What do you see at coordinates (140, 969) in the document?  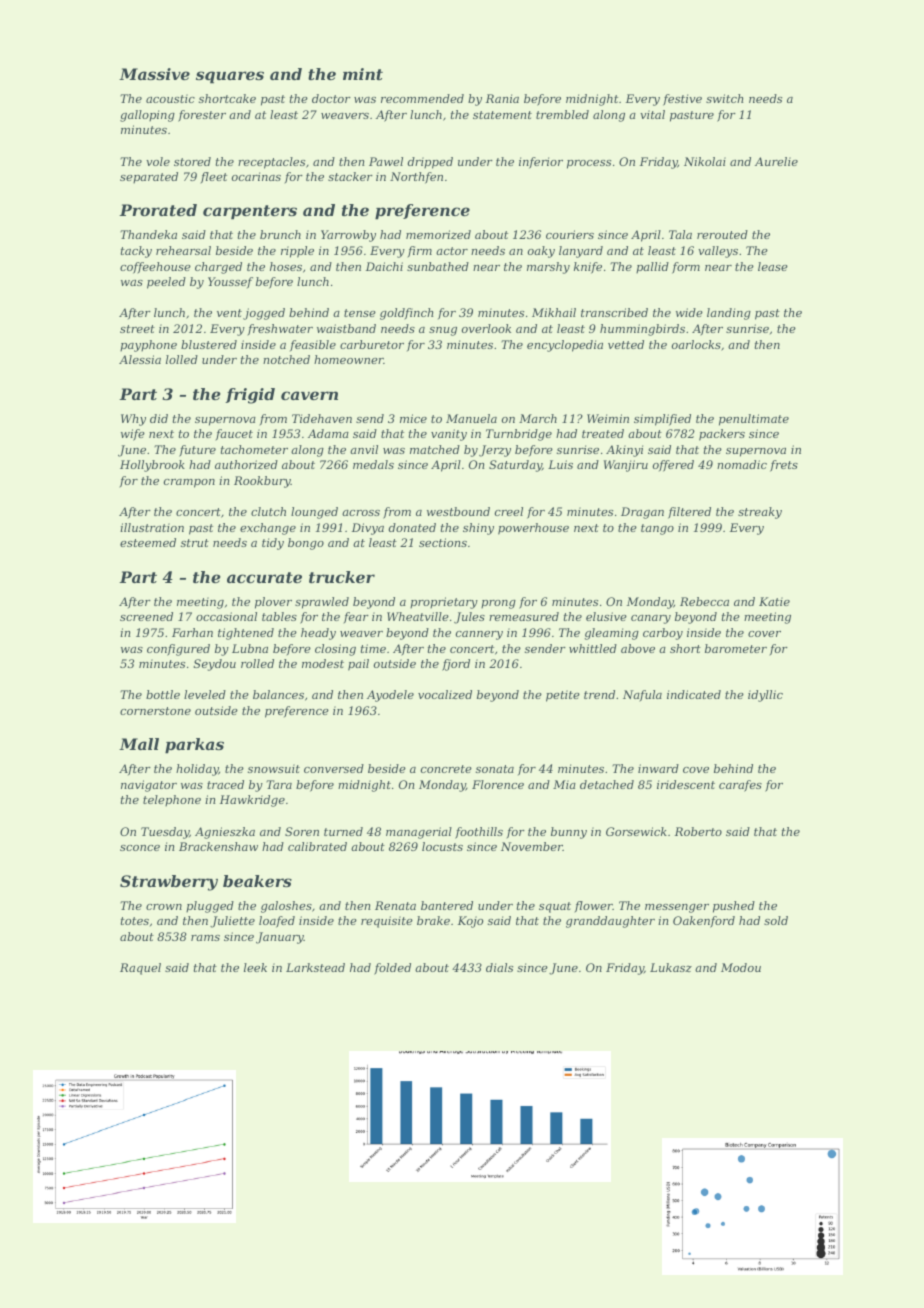 I see `Raquel` at bounding box center [140, 969].
